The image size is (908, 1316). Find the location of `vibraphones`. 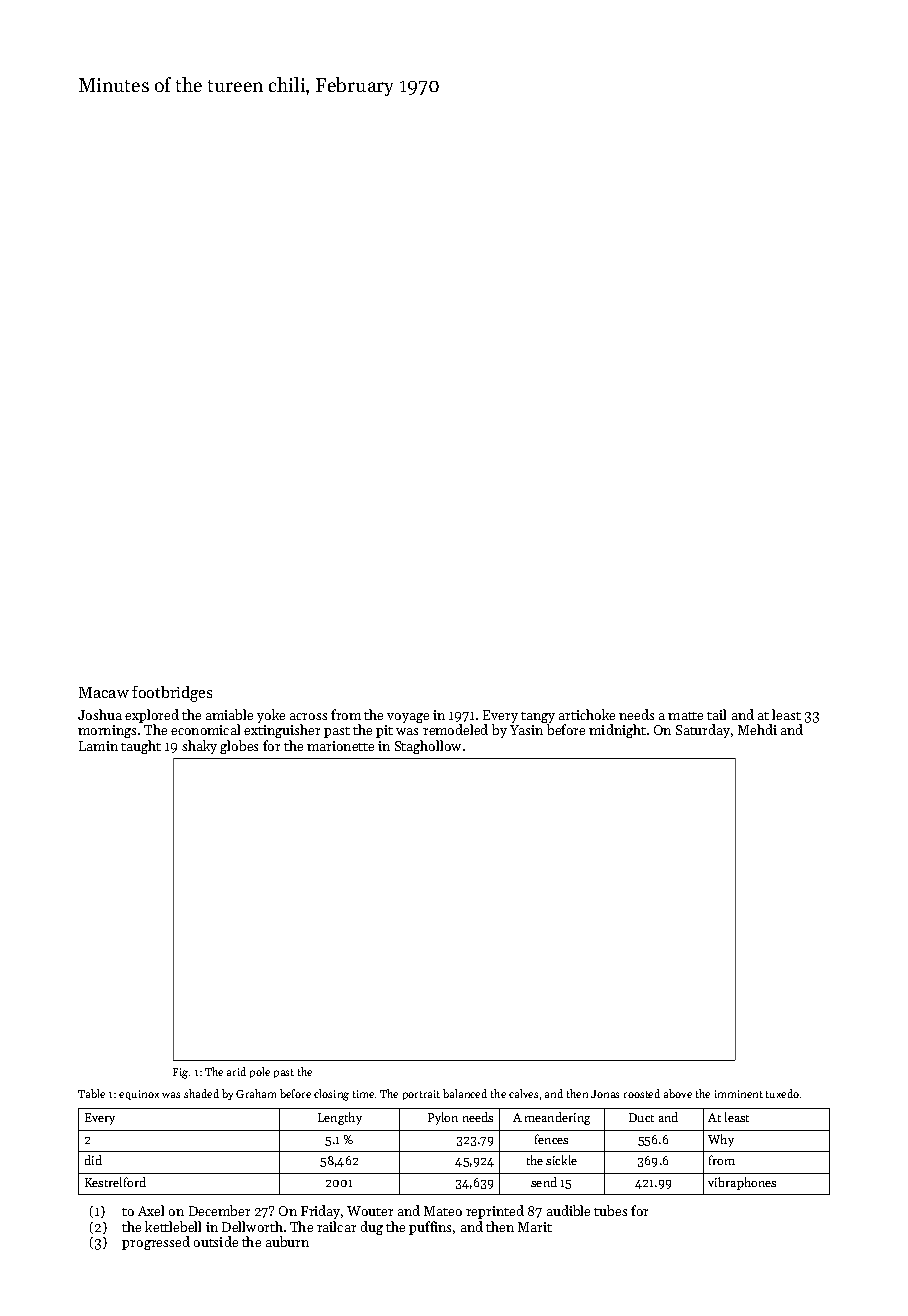

vibraphones is located at coordinates (742, 1183).
